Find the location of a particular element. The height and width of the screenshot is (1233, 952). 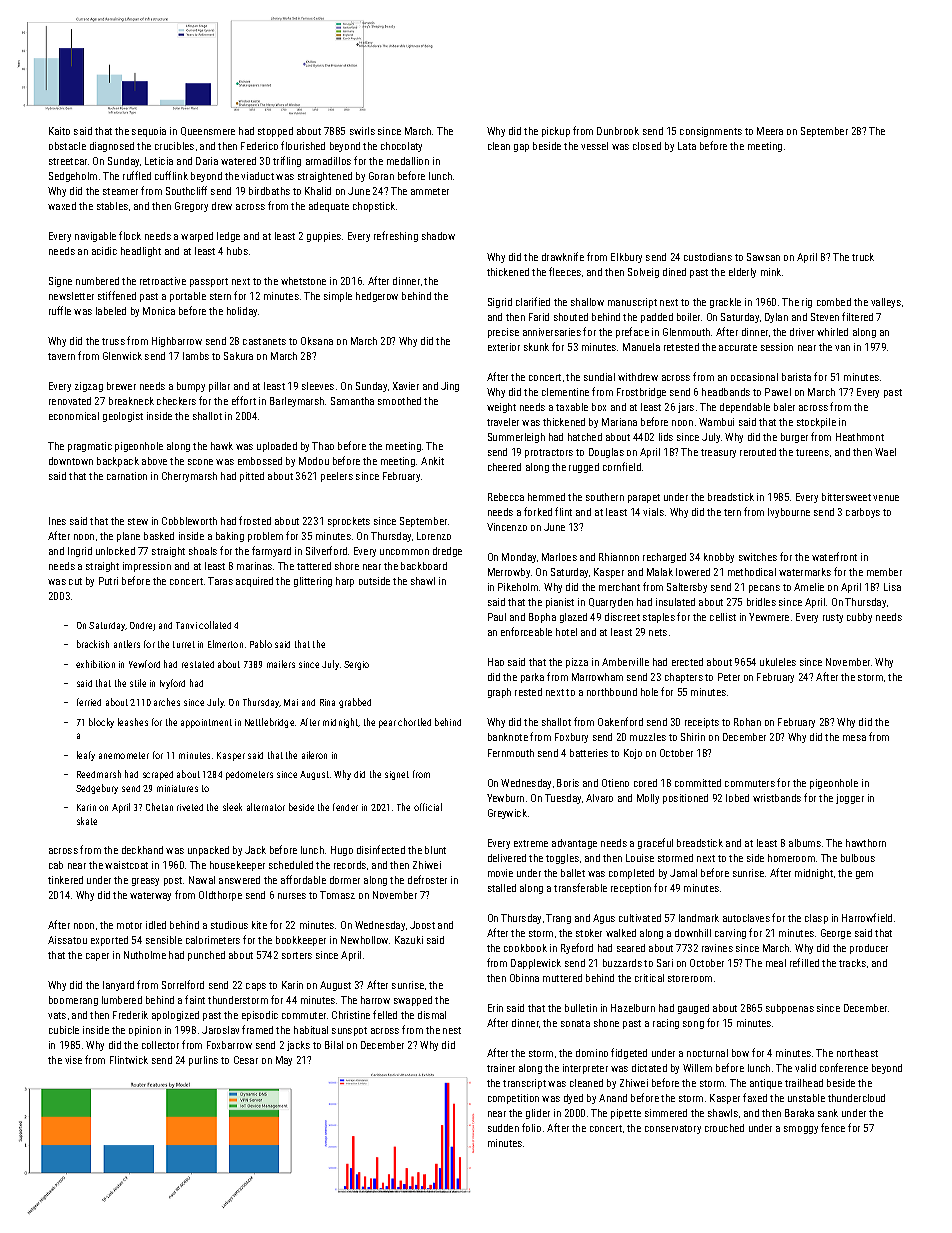

boiler is located at coordinates (688, 317).
